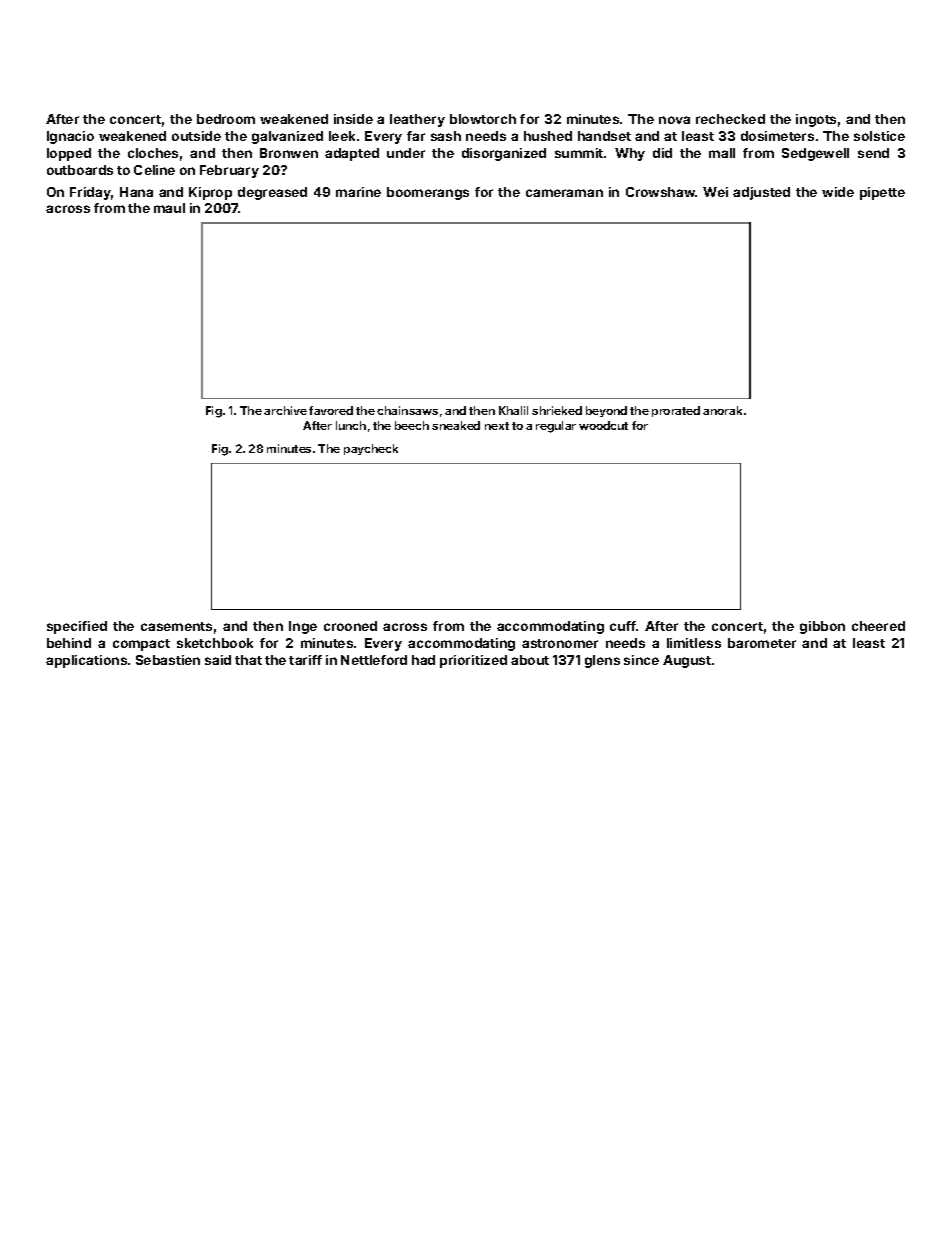 Image resolution: width=952 pixels, height=1233 pixels. Describe the element at coordinates (77, 627) in the screenshot. I see `specified` at that location.
